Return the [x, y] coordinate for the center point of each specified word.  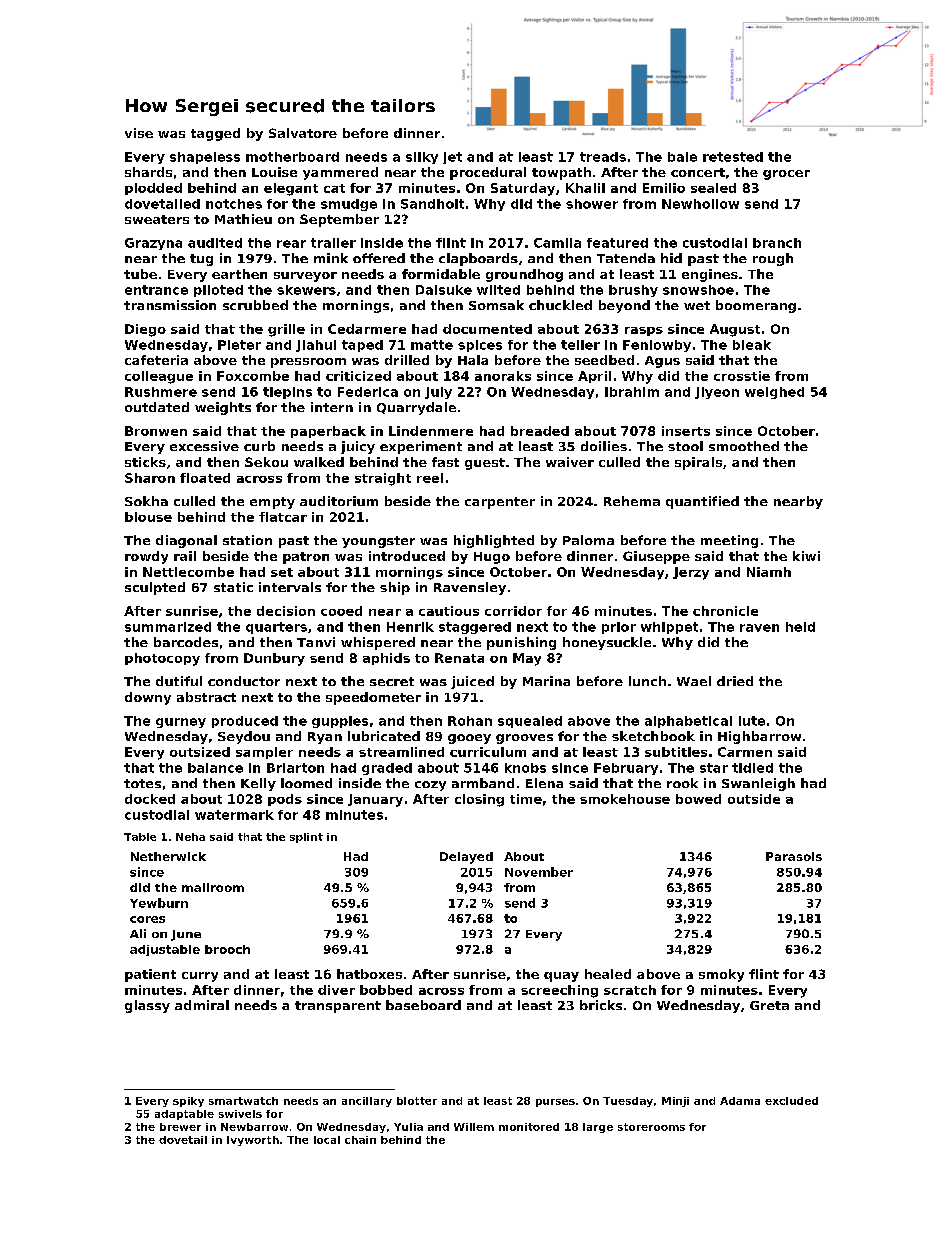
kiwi [806, 556]
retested [733, 157]
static [233, 587]
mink [331, 258]
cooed [341, 611]
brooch [227, 949]
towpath [561, 173]
